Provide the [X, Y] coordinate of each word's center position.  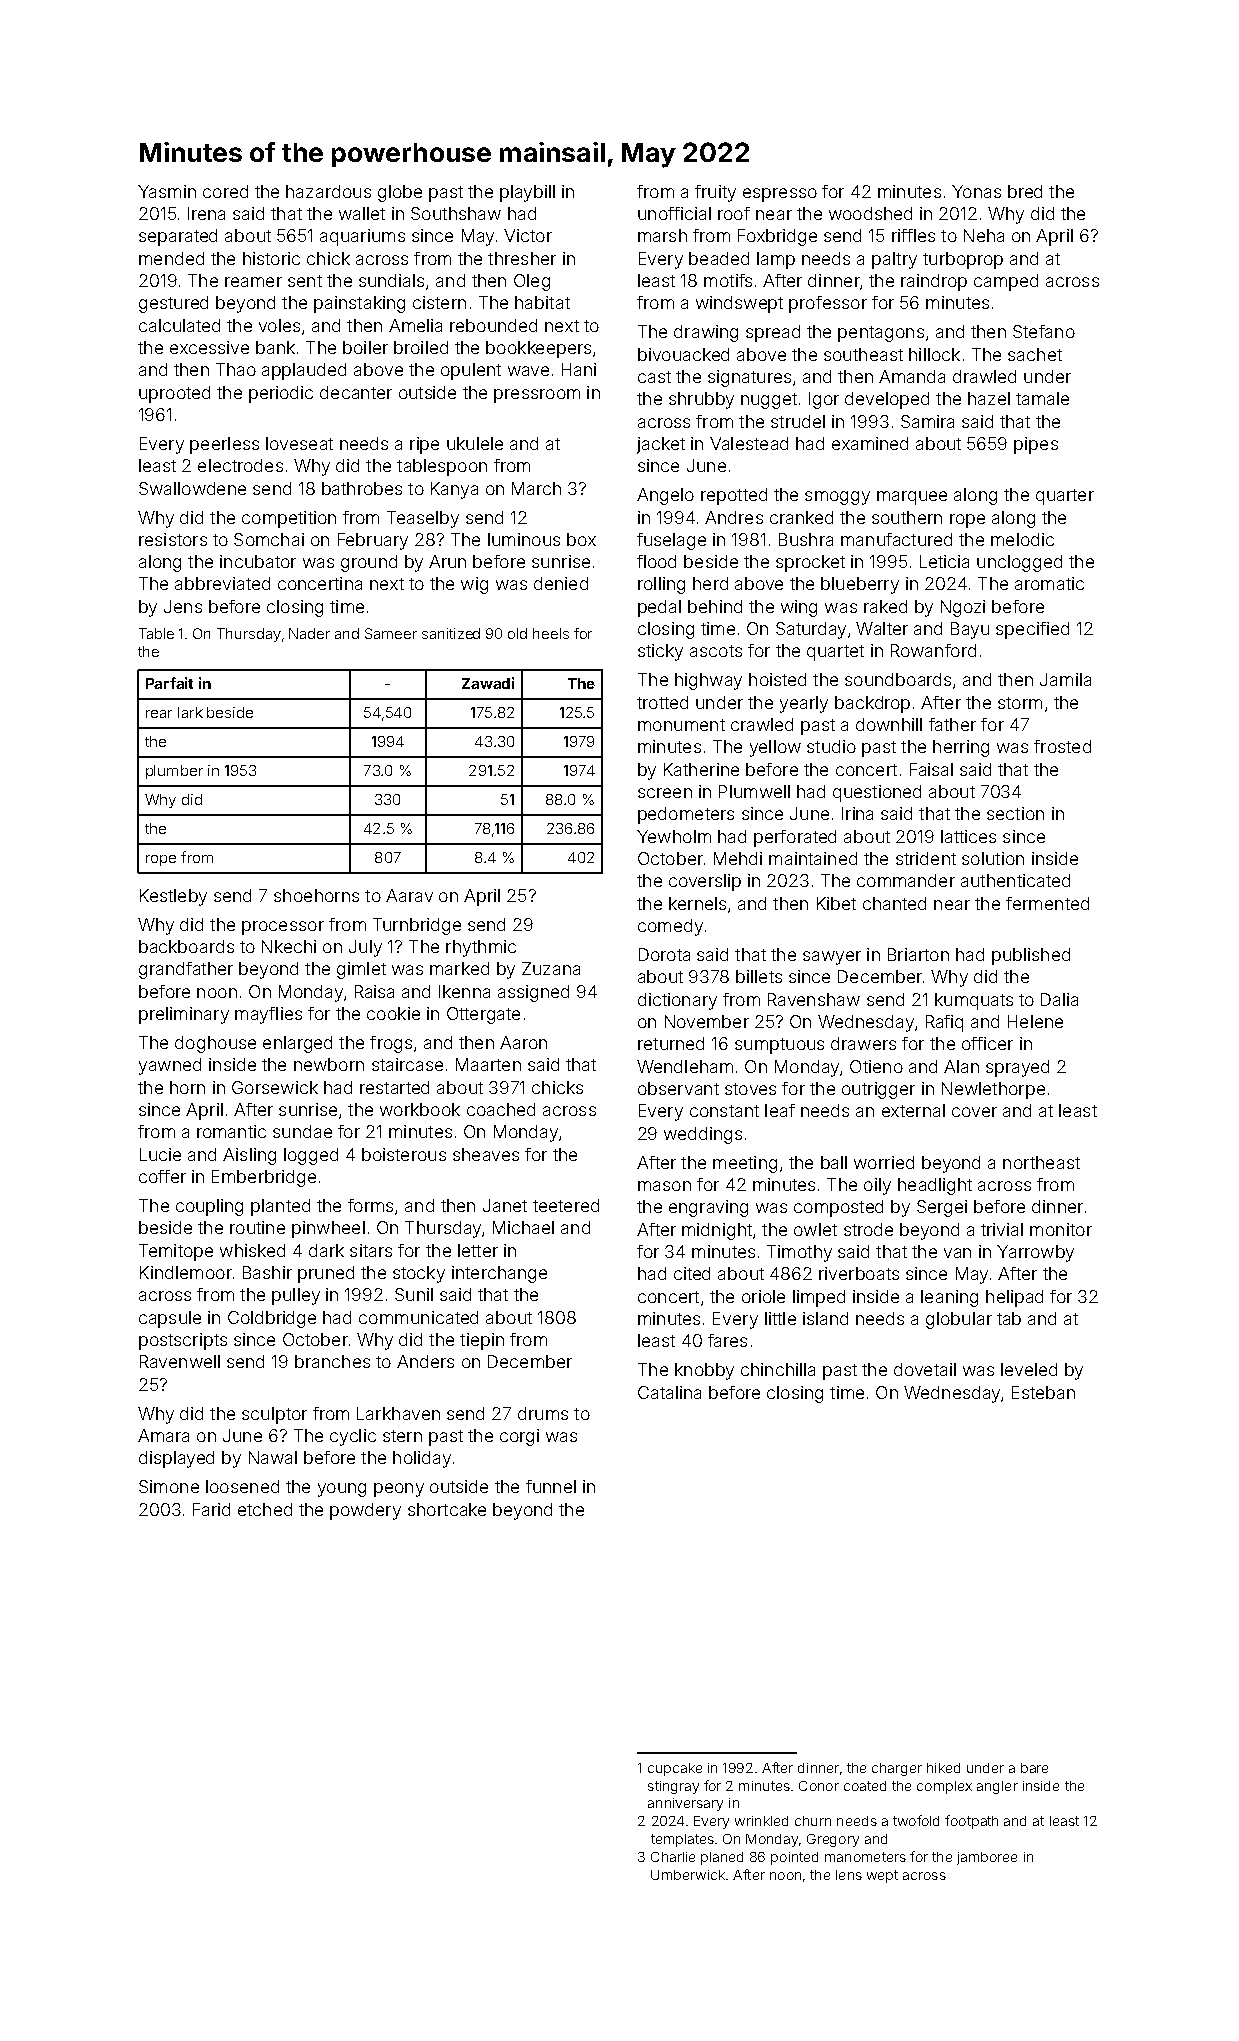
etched [265, 1509]
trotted [662, 702]
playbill [527, 193]
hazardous [328, 191]
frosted [1062, 746]
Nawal [273, 1457]
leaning [949, 1298]
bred [1025, 191]
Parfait [169, 683]
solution [993, 858]
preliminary [184, 1015]
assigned [533, 993]
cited [692, 1273]
